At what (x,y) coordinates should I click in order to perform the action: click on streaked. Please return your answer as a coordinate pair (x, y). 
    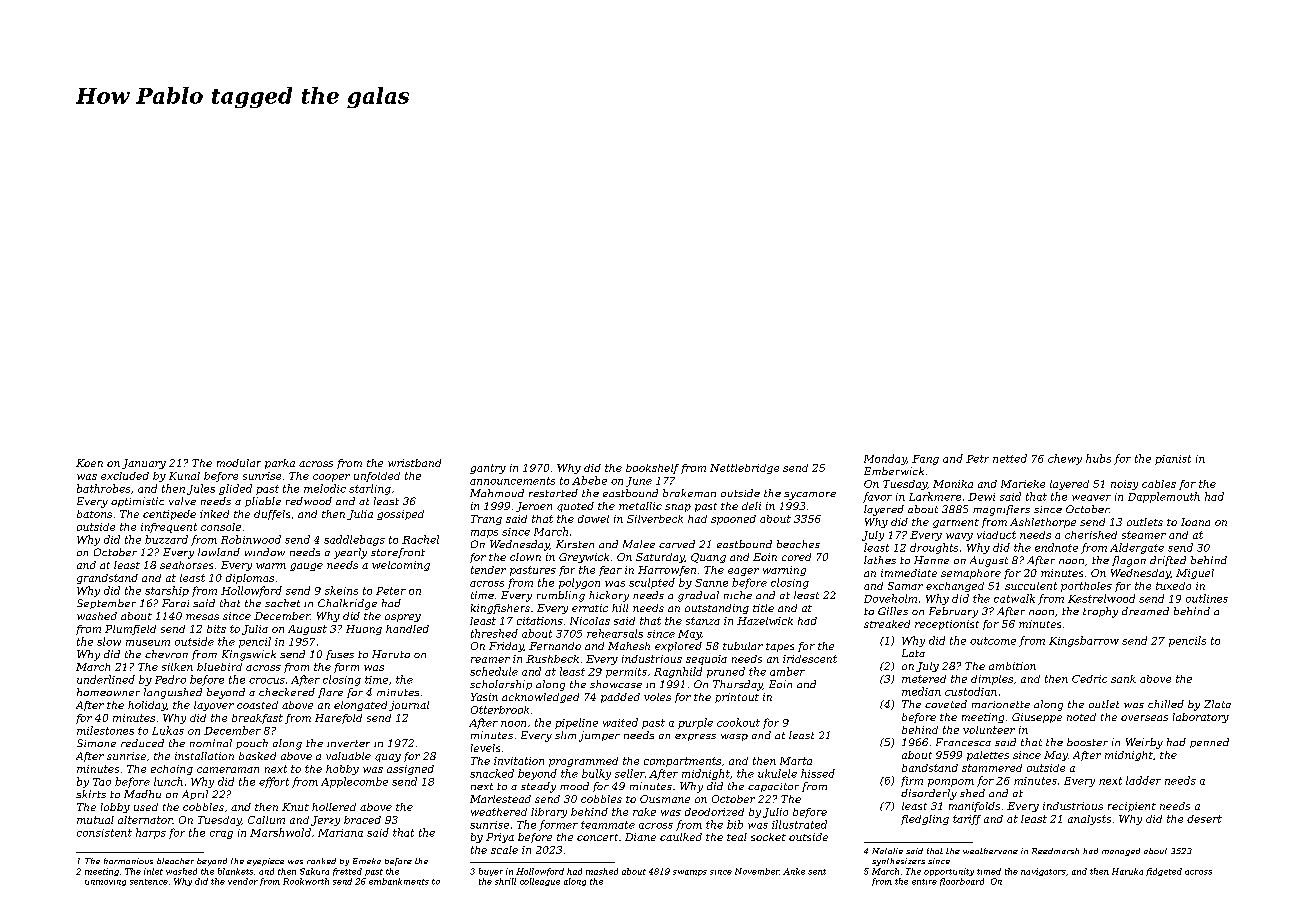
    Looking at the image, I should click on (887, 624).
